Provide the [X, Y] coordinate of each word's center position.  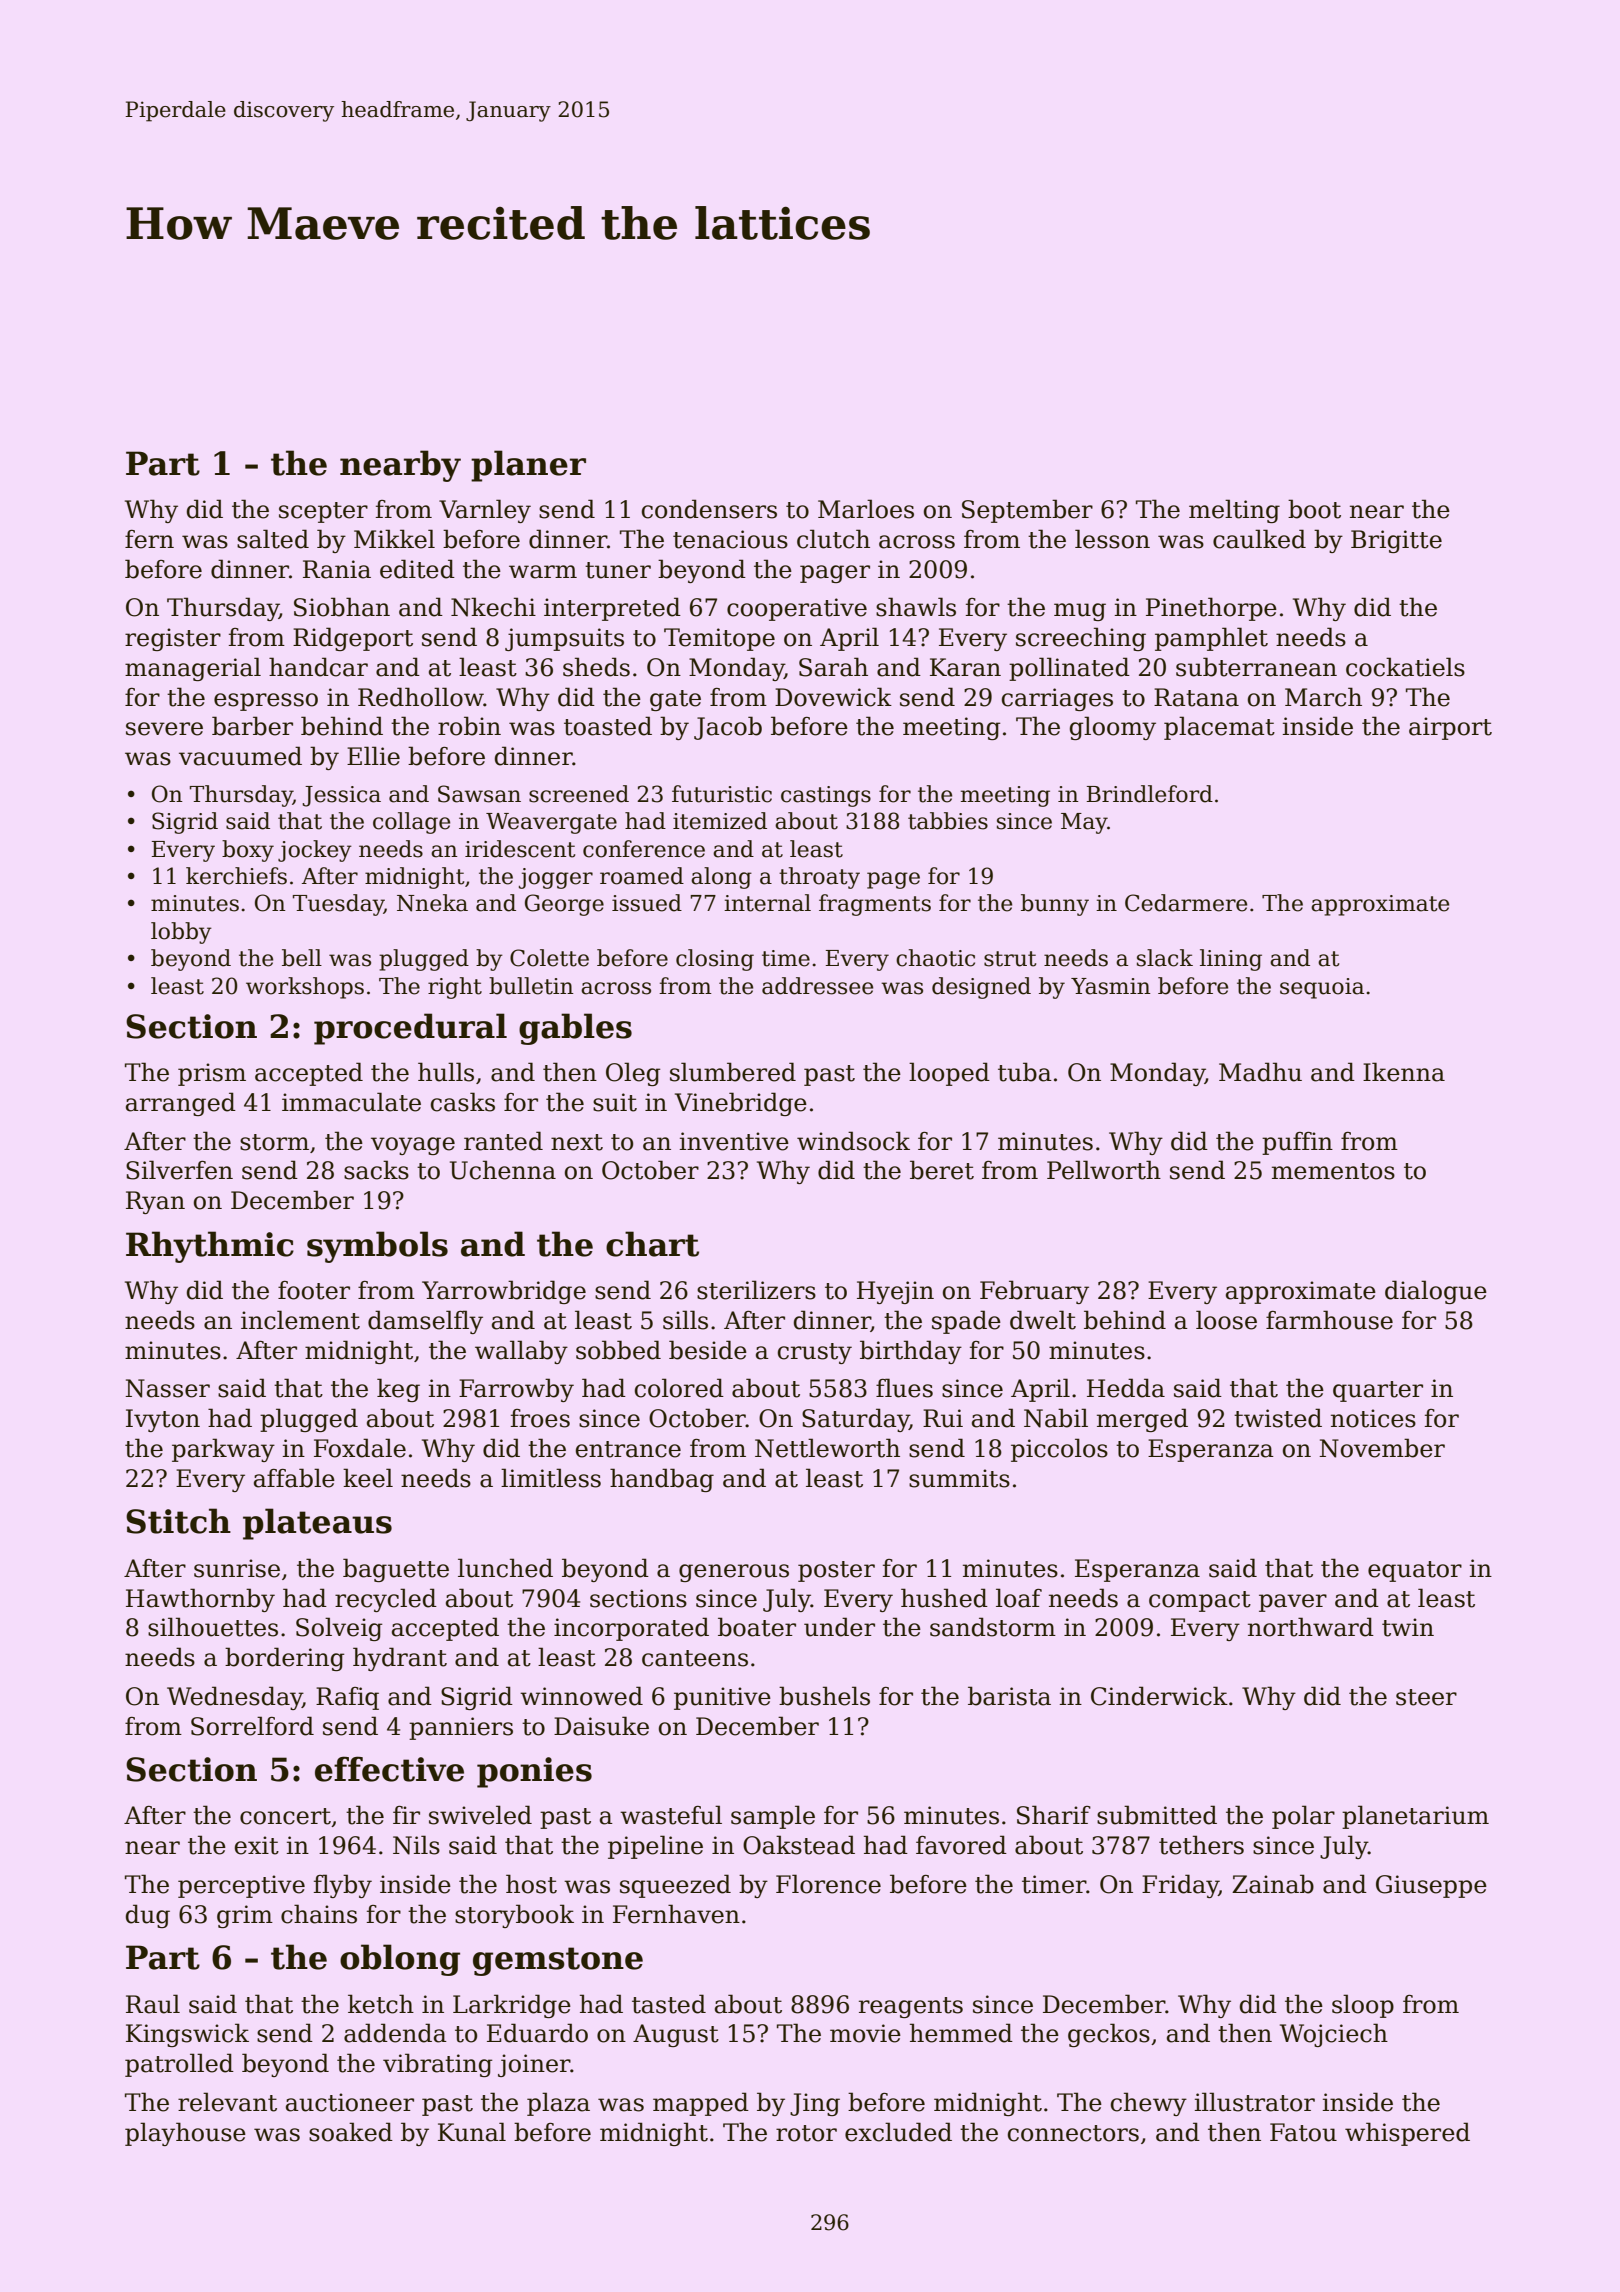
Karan [965, 667]
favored [961, 1845]
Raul [153, 2004]
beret [942, 1170]
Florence [828, 1884]
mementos [1333, 1171]
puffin [1297, 1143]
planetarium [1415, 1817]
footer [314, 1290]
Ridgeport [353, 639]
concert [285, 1816]
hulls [446, 1072]
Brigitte [1396, 541]
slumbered [733, 1072]
